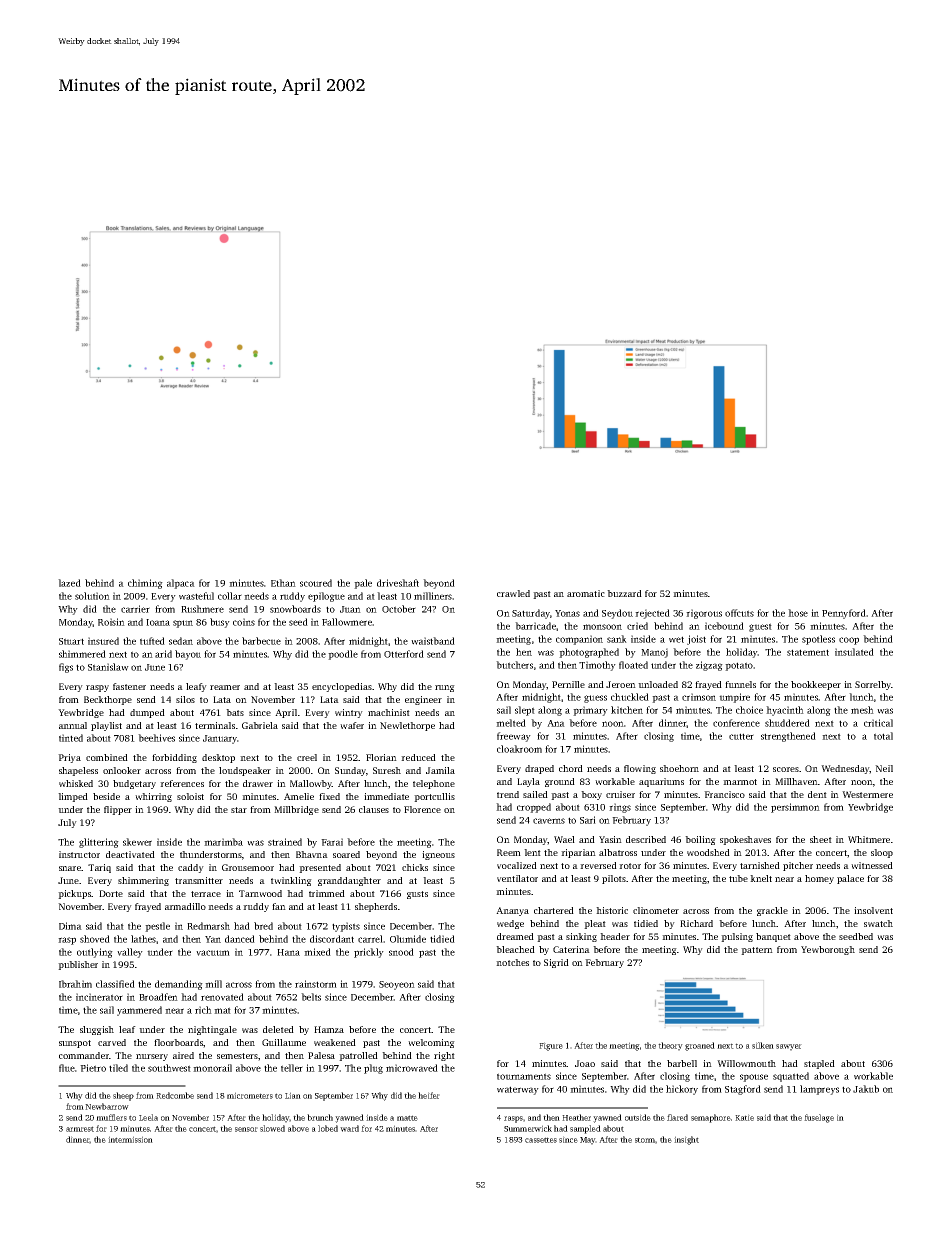  Describe the element at coordinates (349, 881) in the image. I see `granddaughter` at that location.
